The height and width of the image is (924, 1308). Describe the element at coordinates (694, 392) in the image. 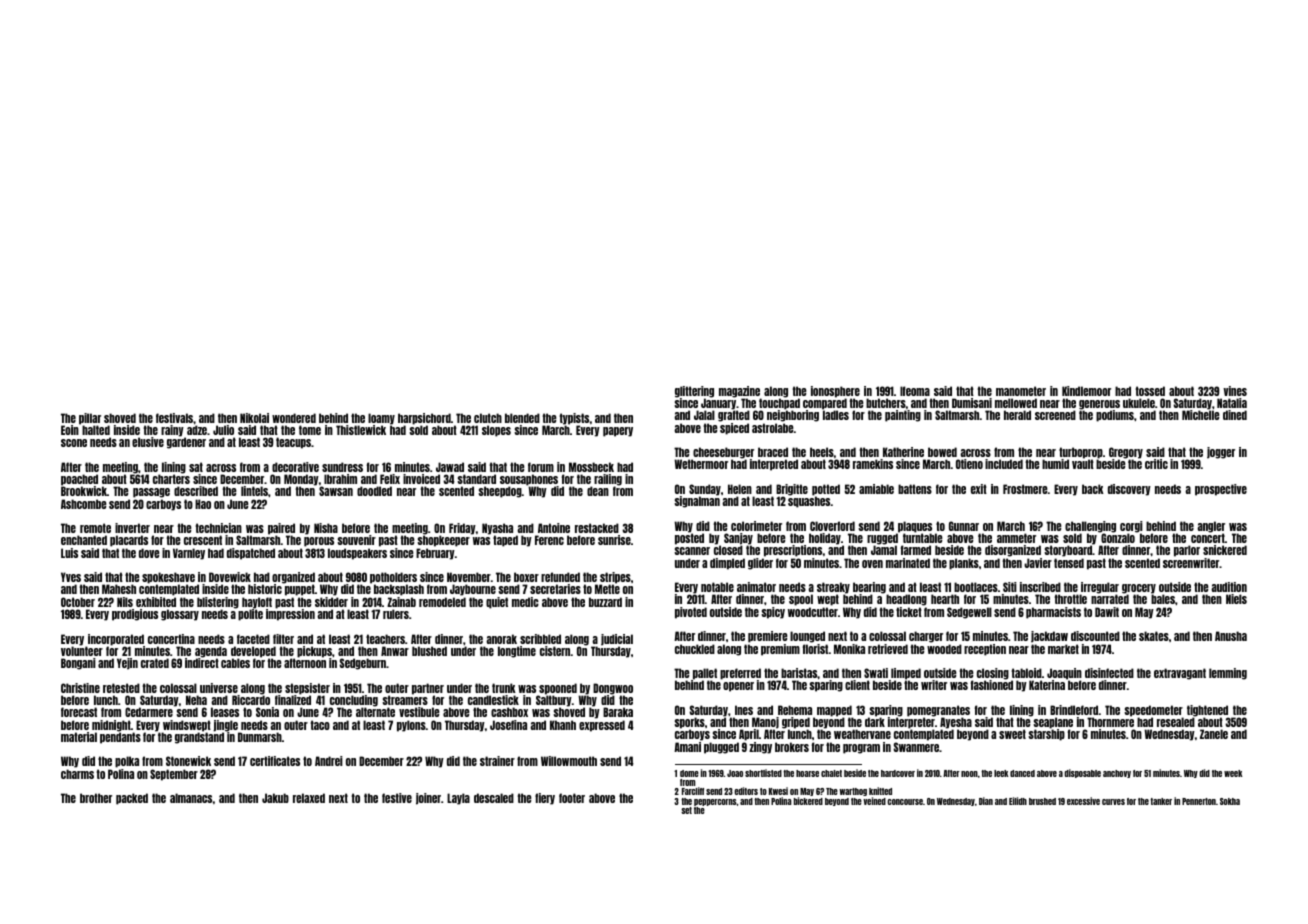

I see `glittering` at that location.
